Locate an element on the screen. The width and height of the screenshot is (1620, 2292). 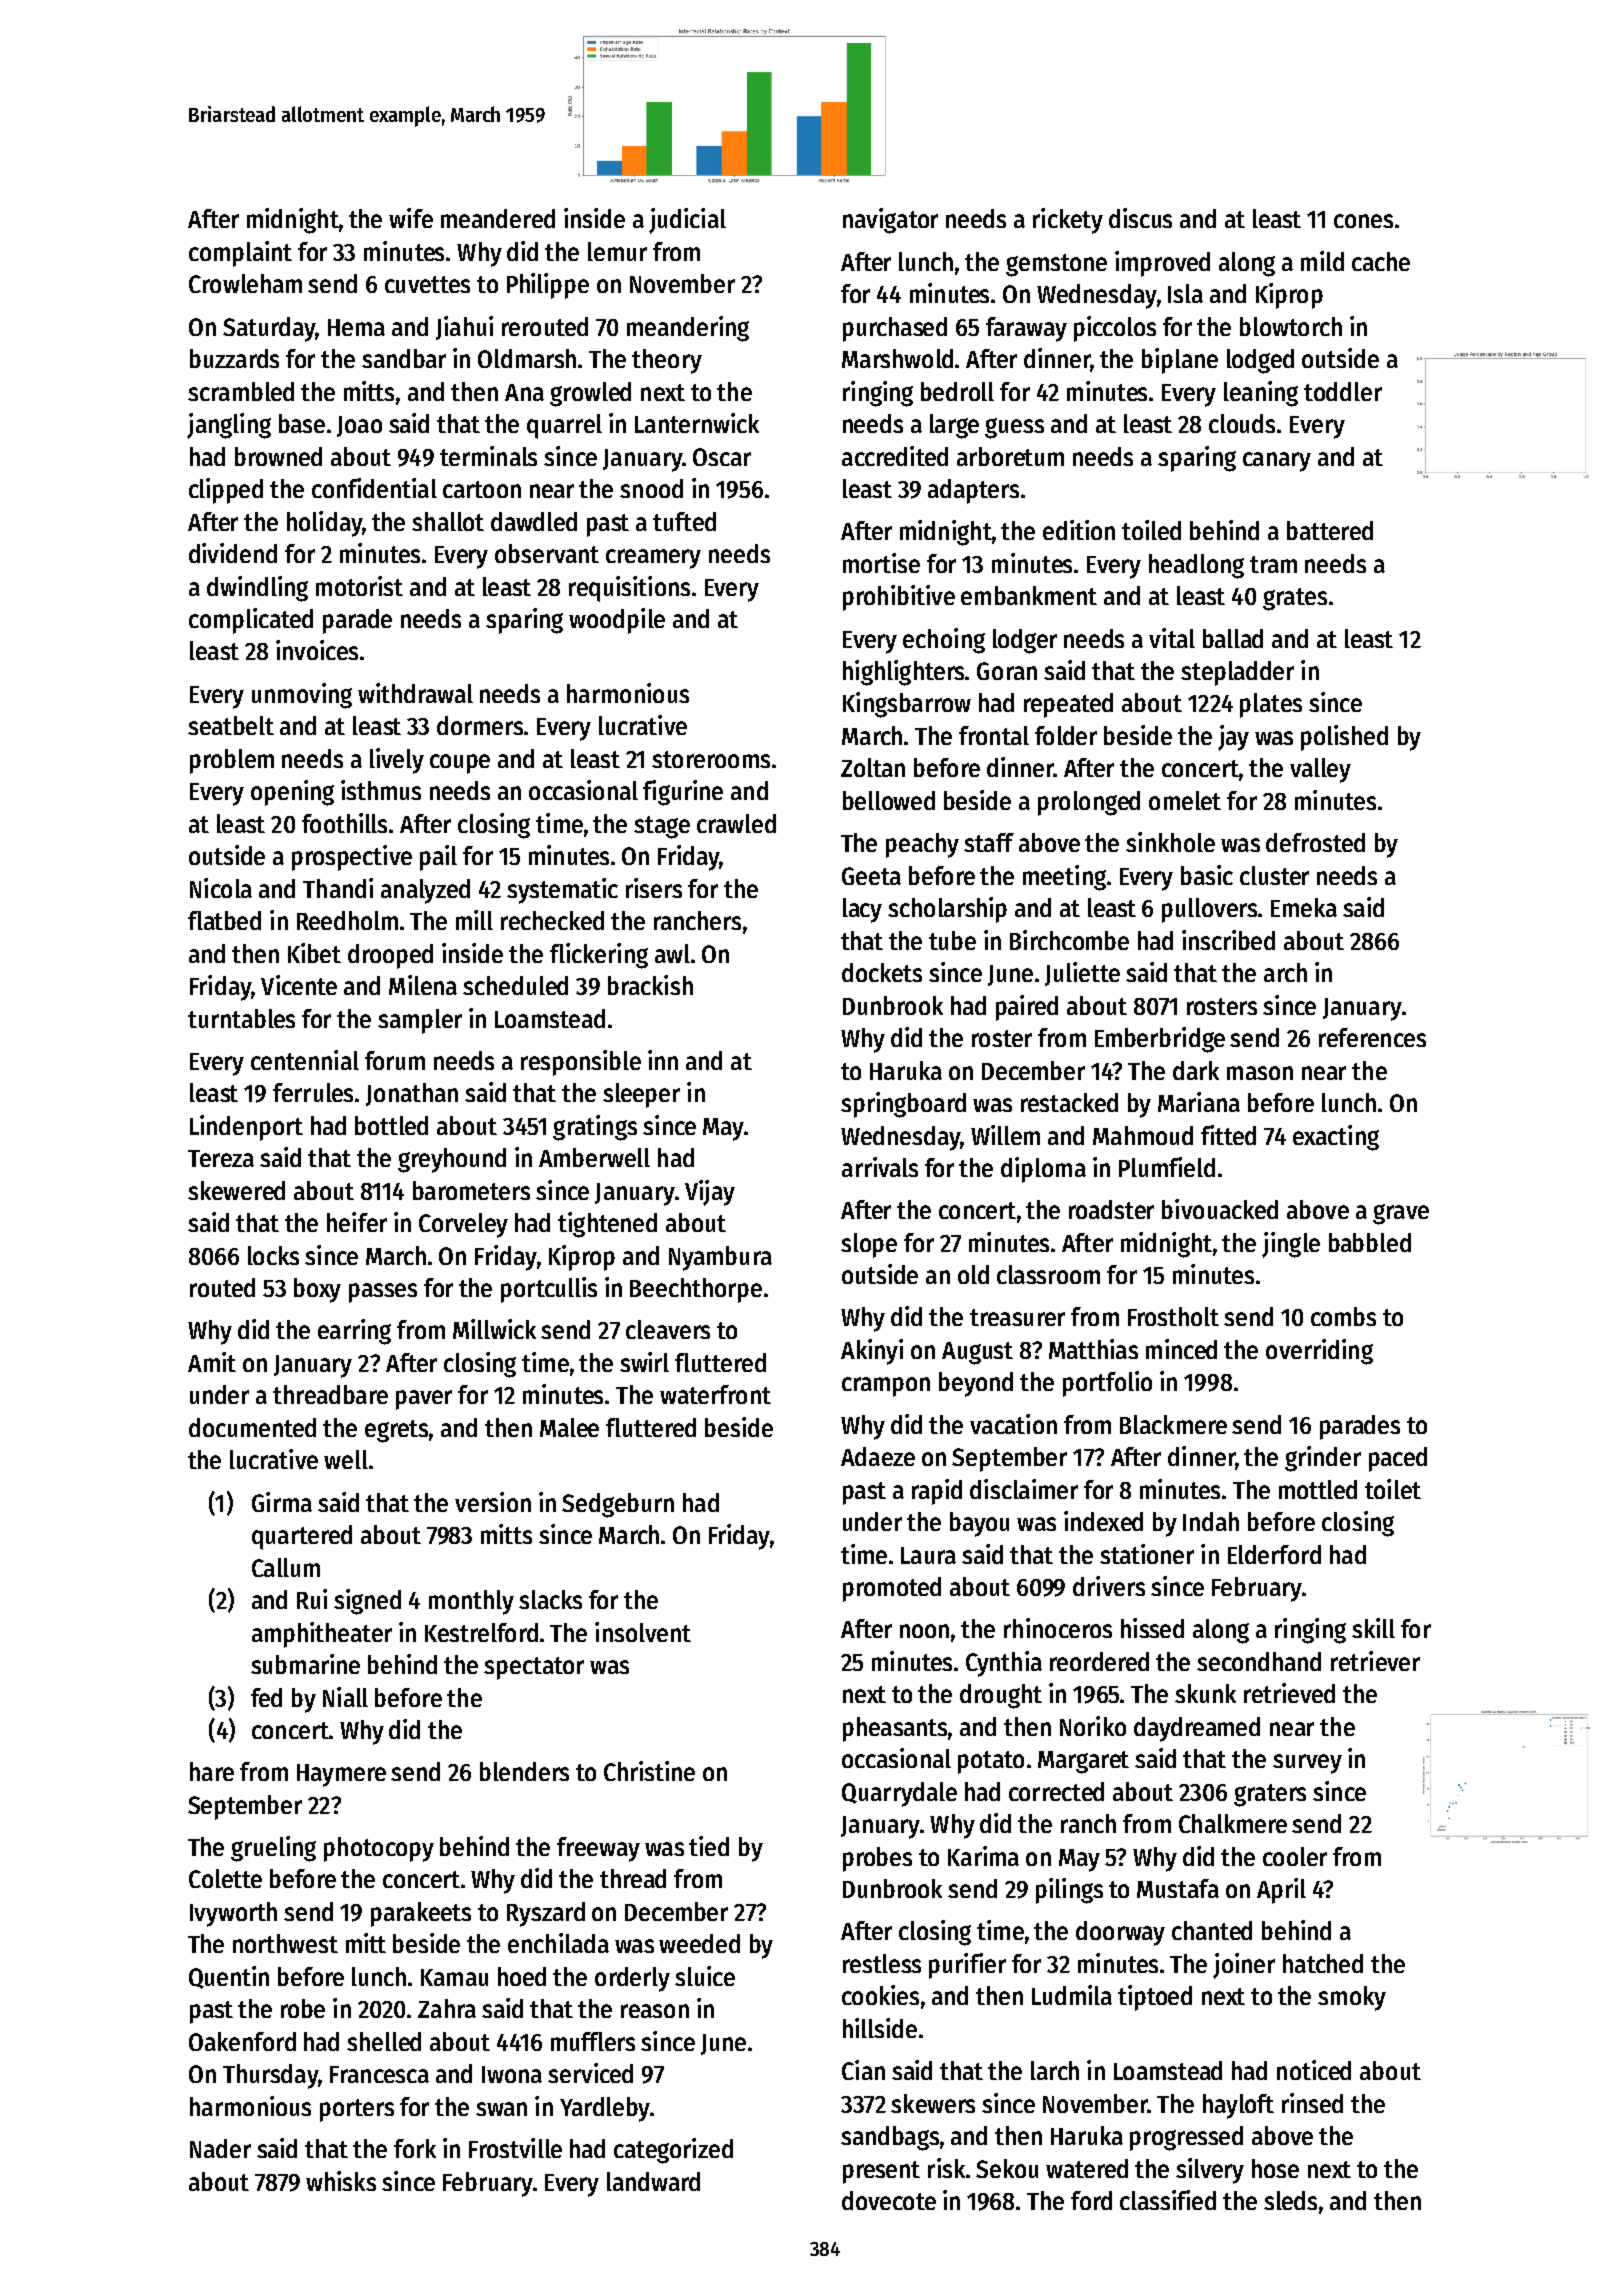
judicial is located at coordinates (687, 221).
